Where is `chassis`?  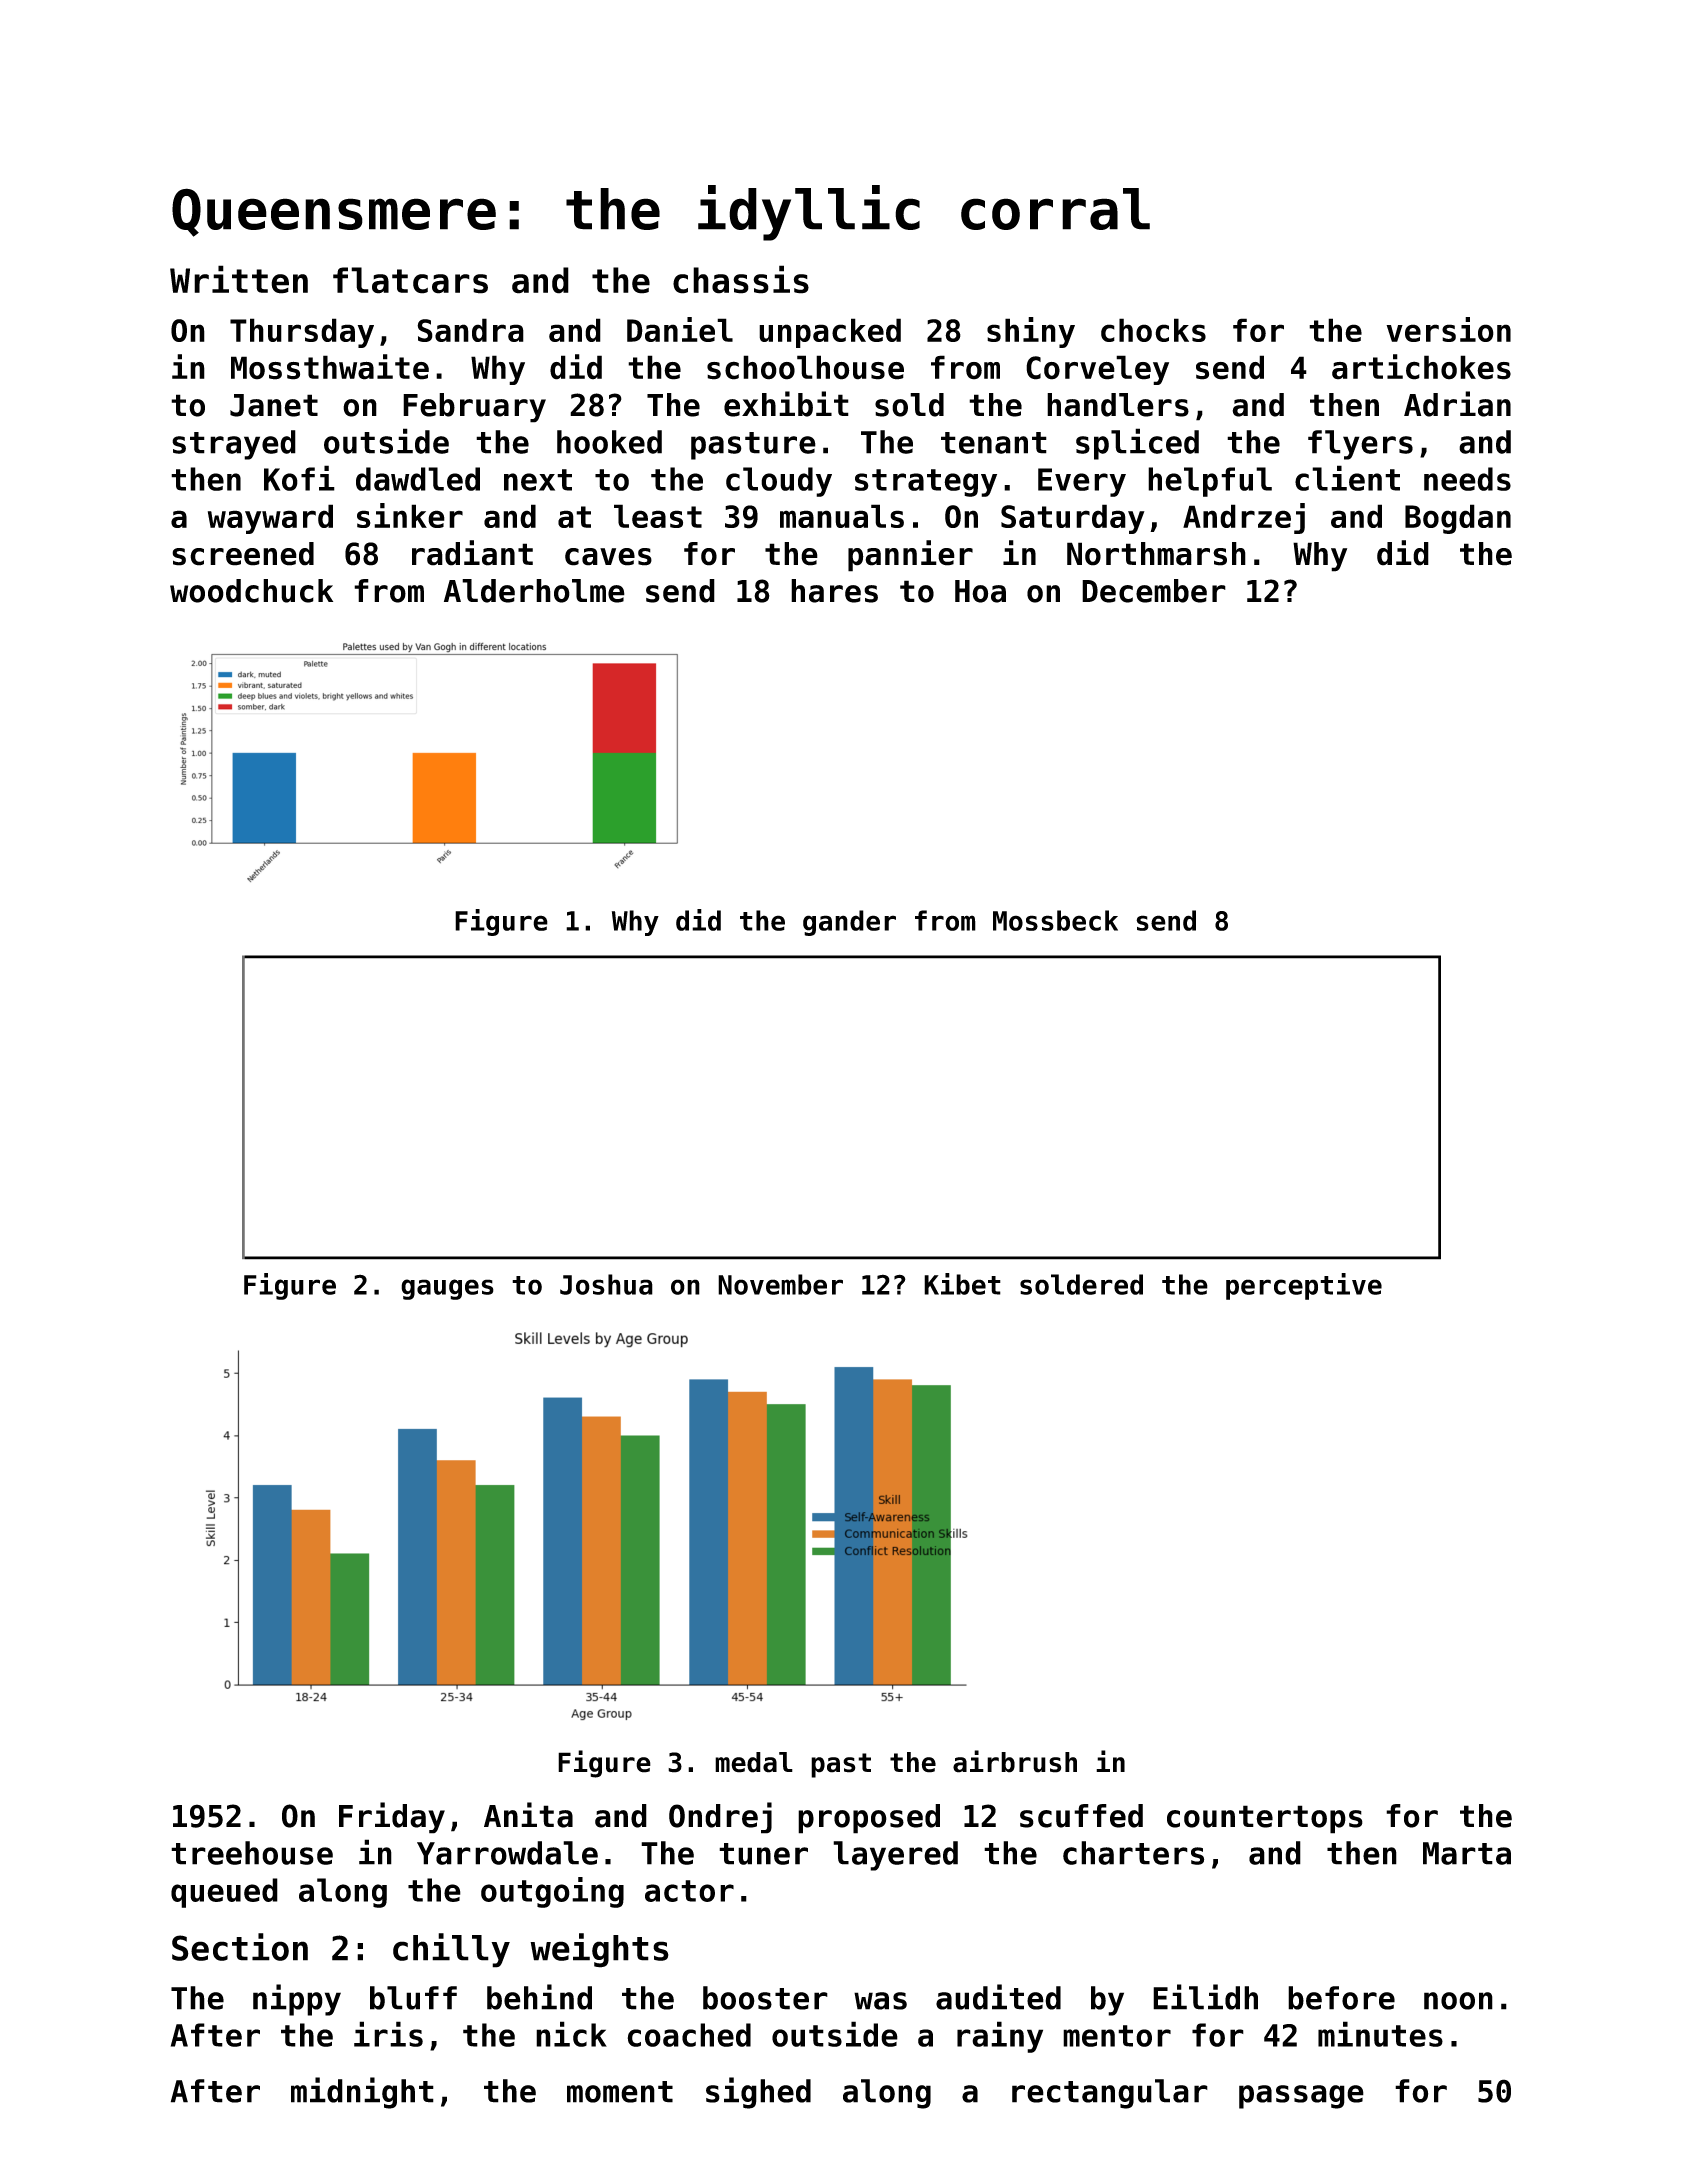
chassis is located at coordinates (741, 279).
